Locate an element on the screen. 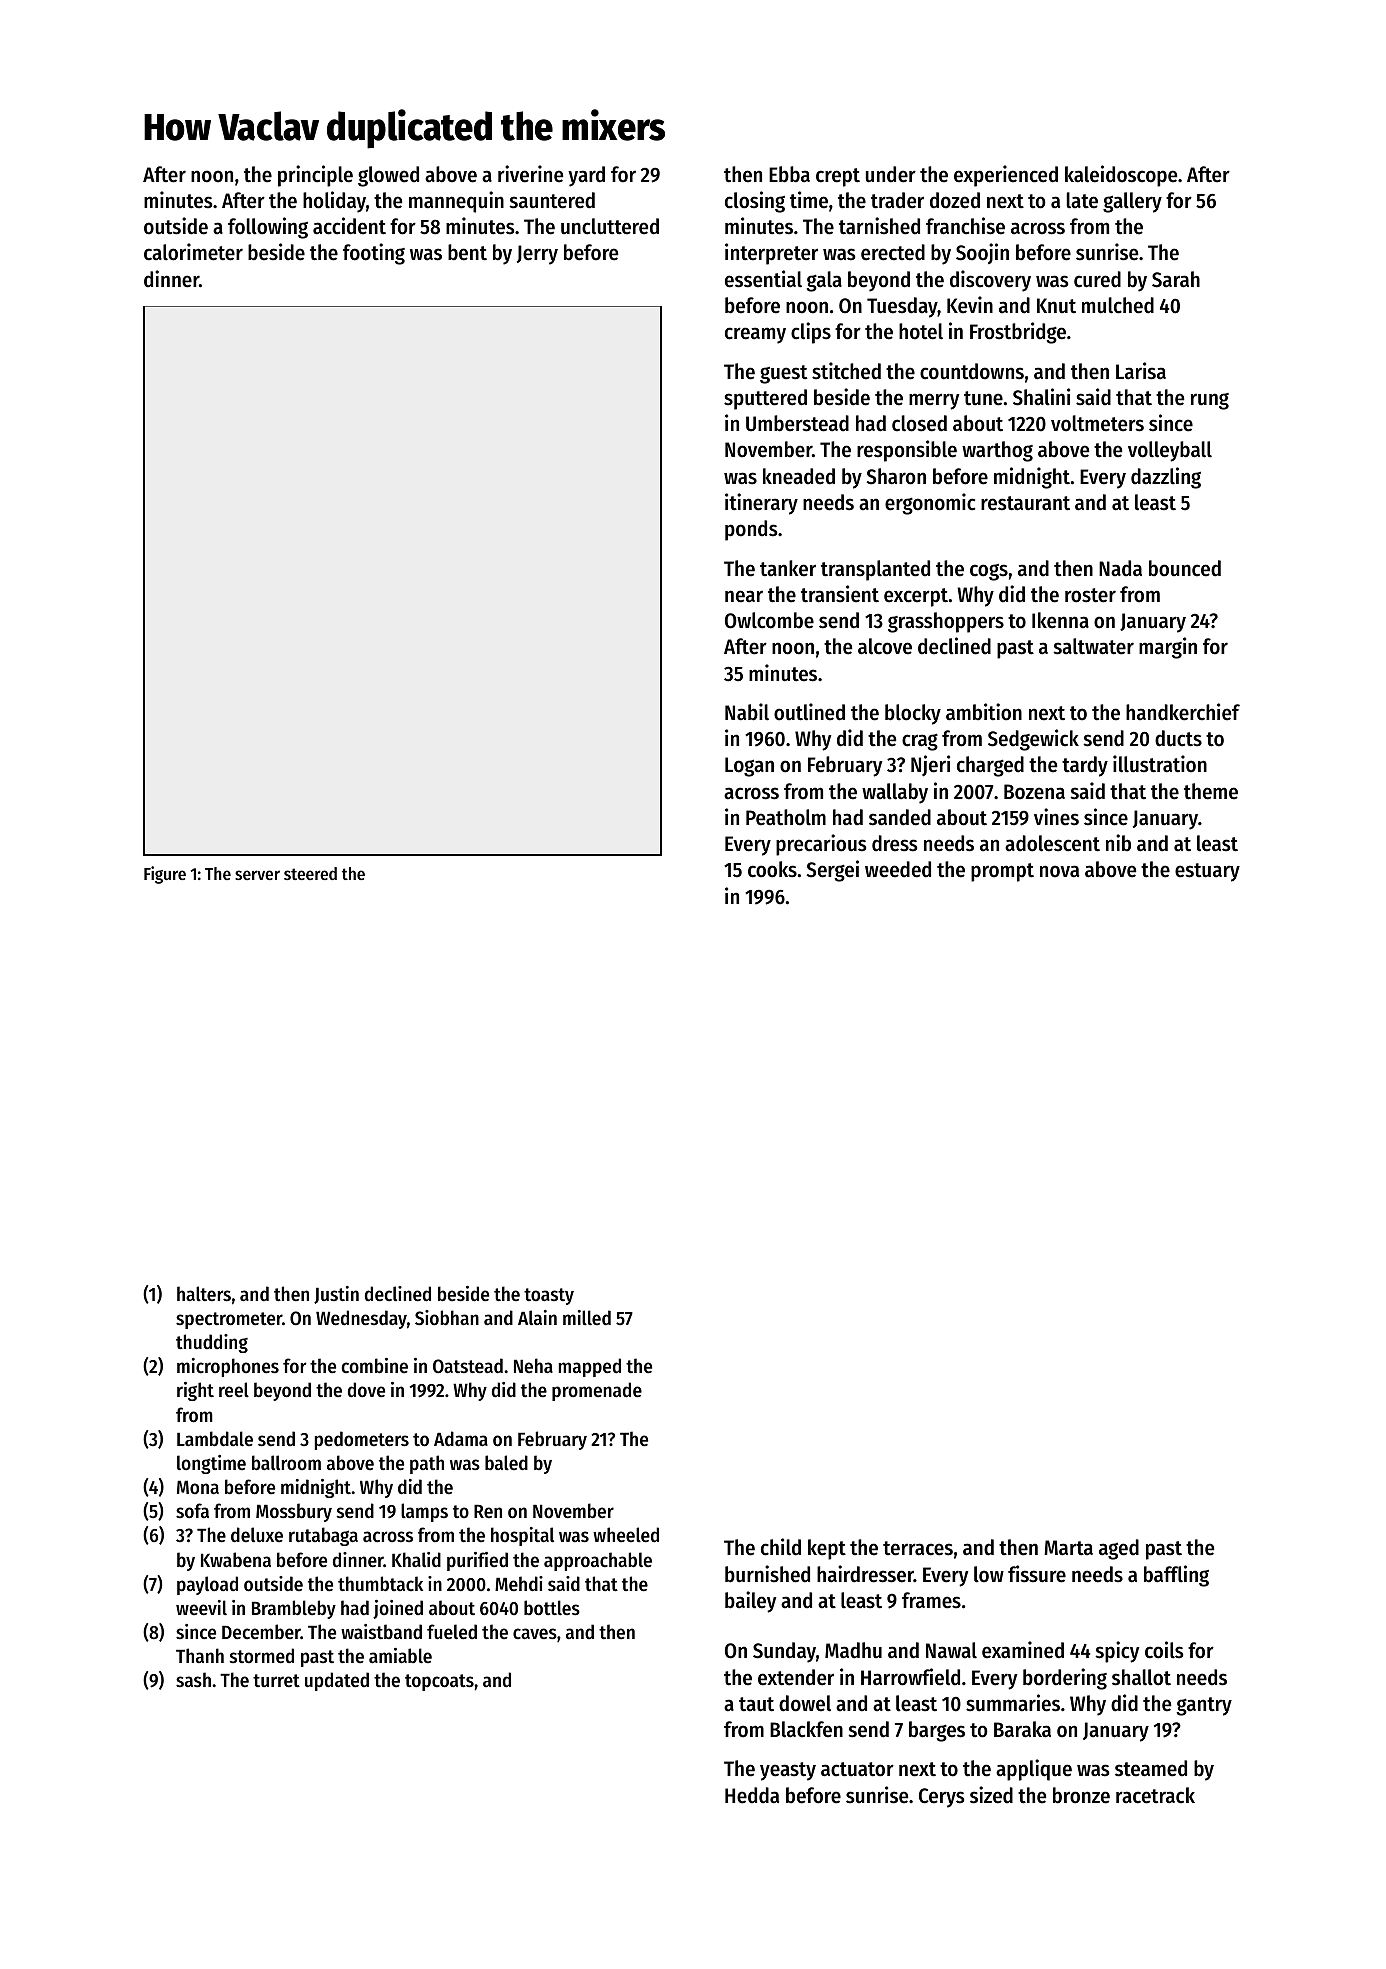 The width and height of the screenshot is (1386, 1969). Larisa is located at coordinates (1141, 371).
